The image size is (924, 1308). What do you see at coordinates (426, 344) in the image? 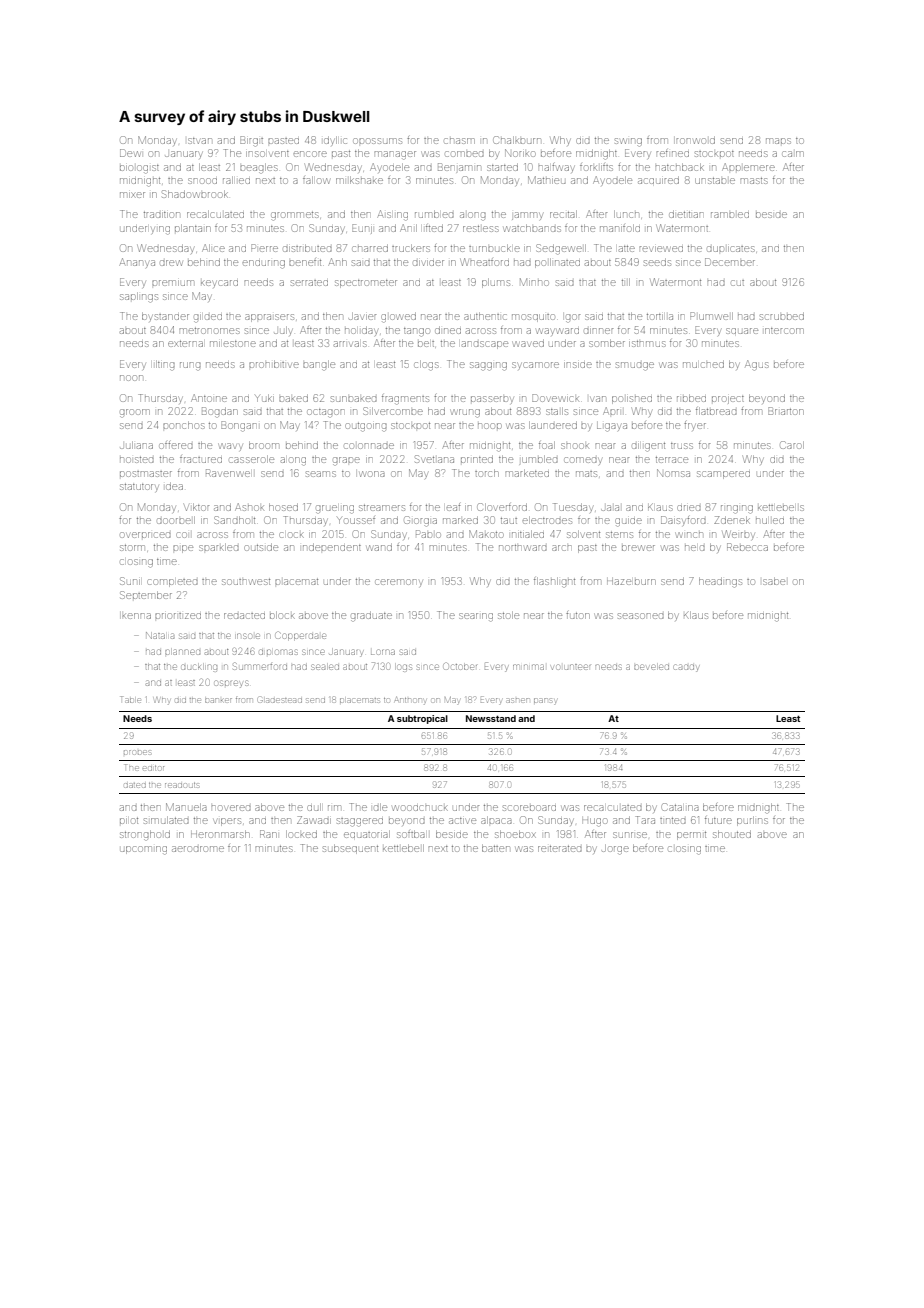
I see `belt` at bounding box center [426, 344].
